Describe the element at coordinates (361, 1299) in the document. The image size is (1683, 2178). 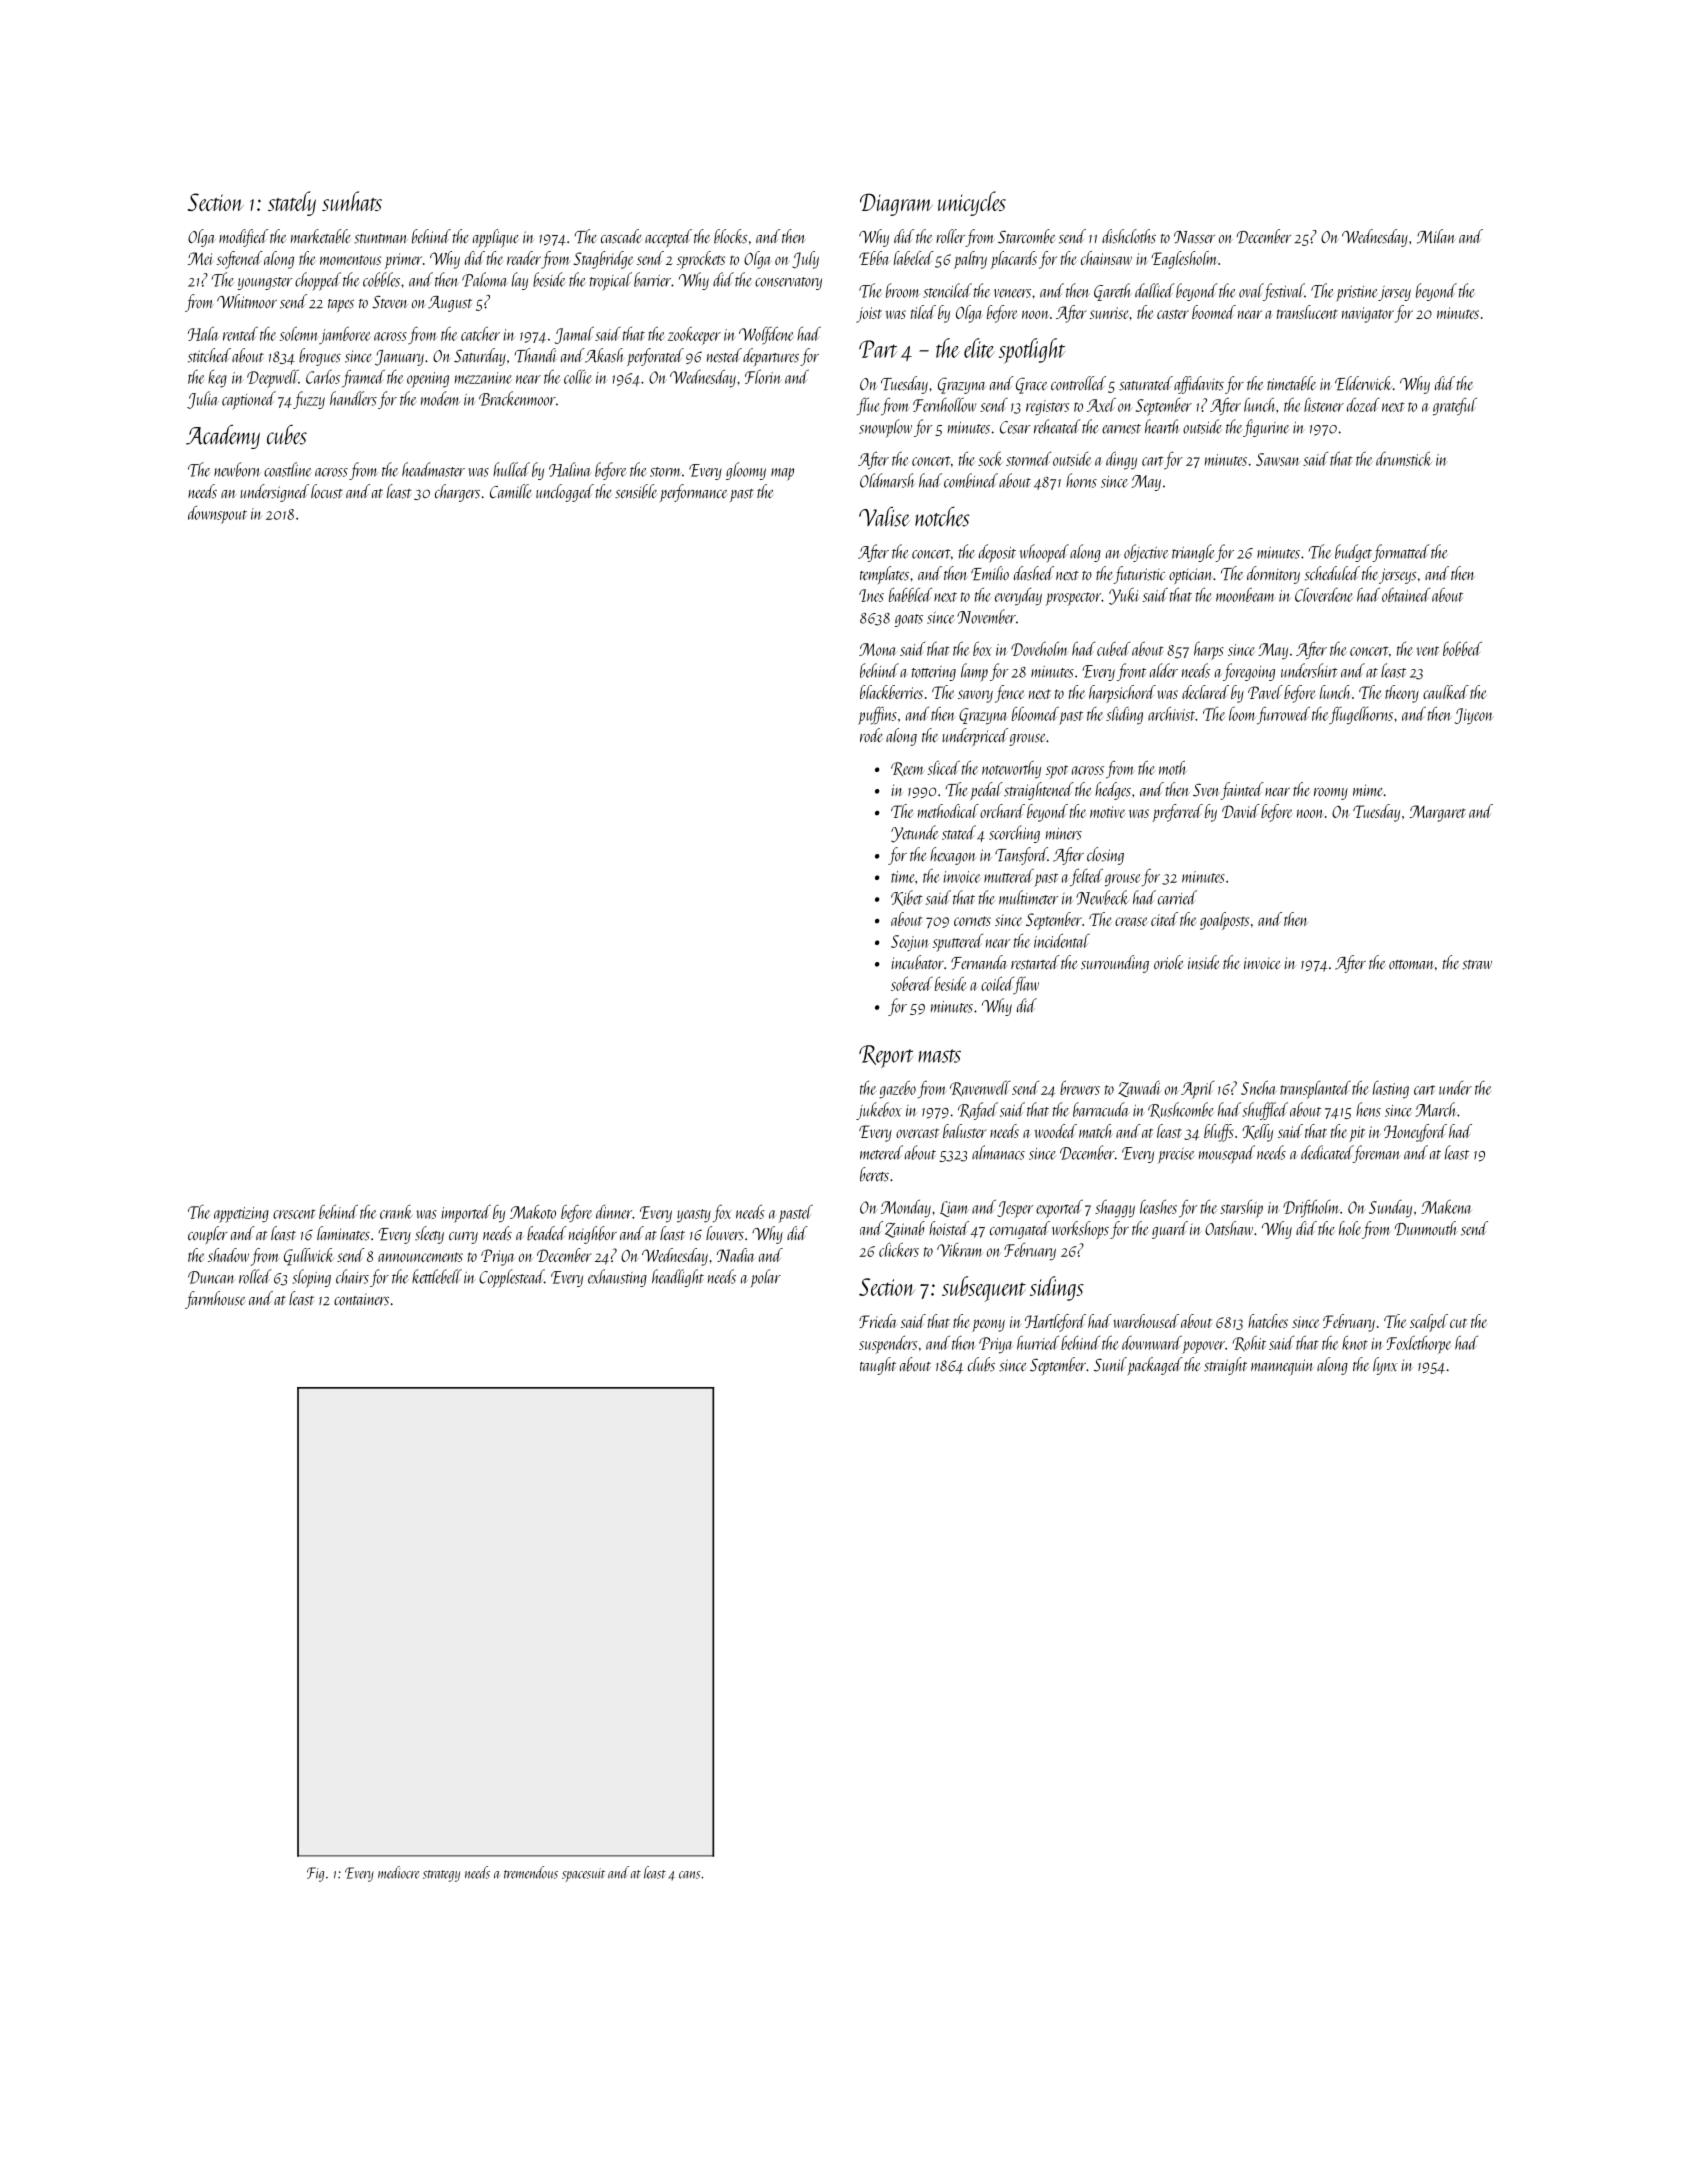
I see `containers` at that location.
